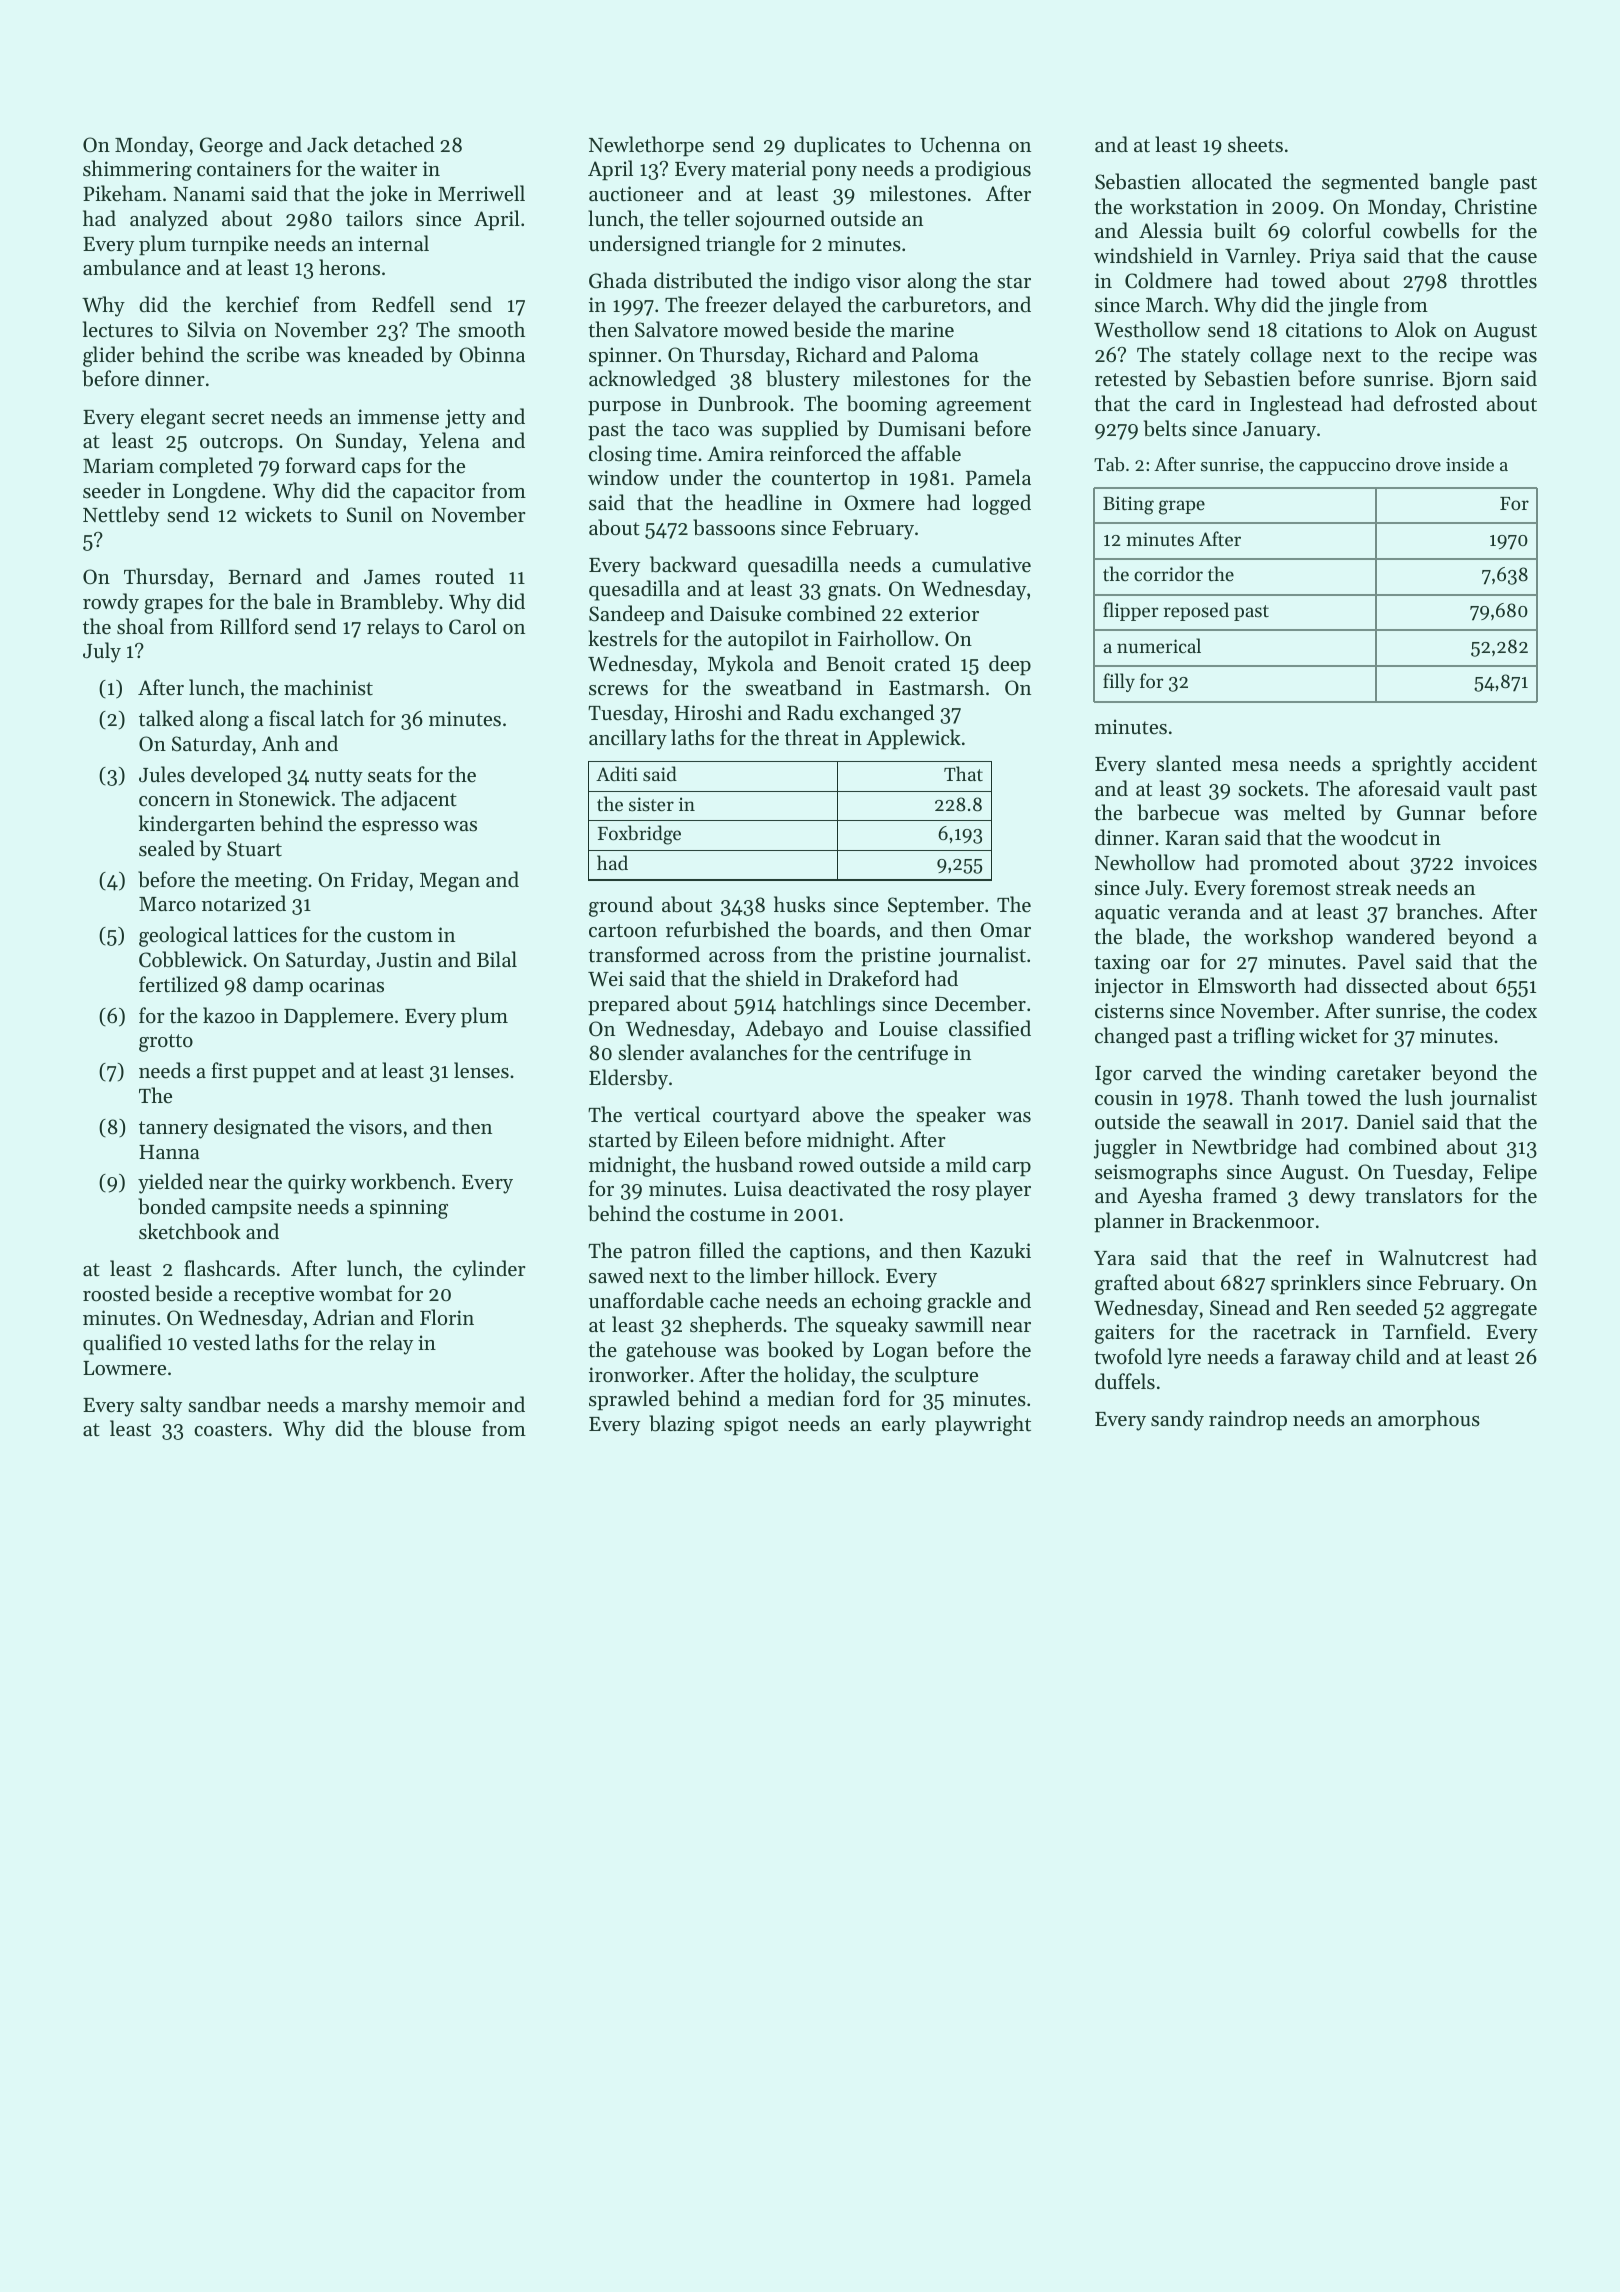 The width and height of the image is (1620, 2292). I want to click on joke, so click(388, 195).
